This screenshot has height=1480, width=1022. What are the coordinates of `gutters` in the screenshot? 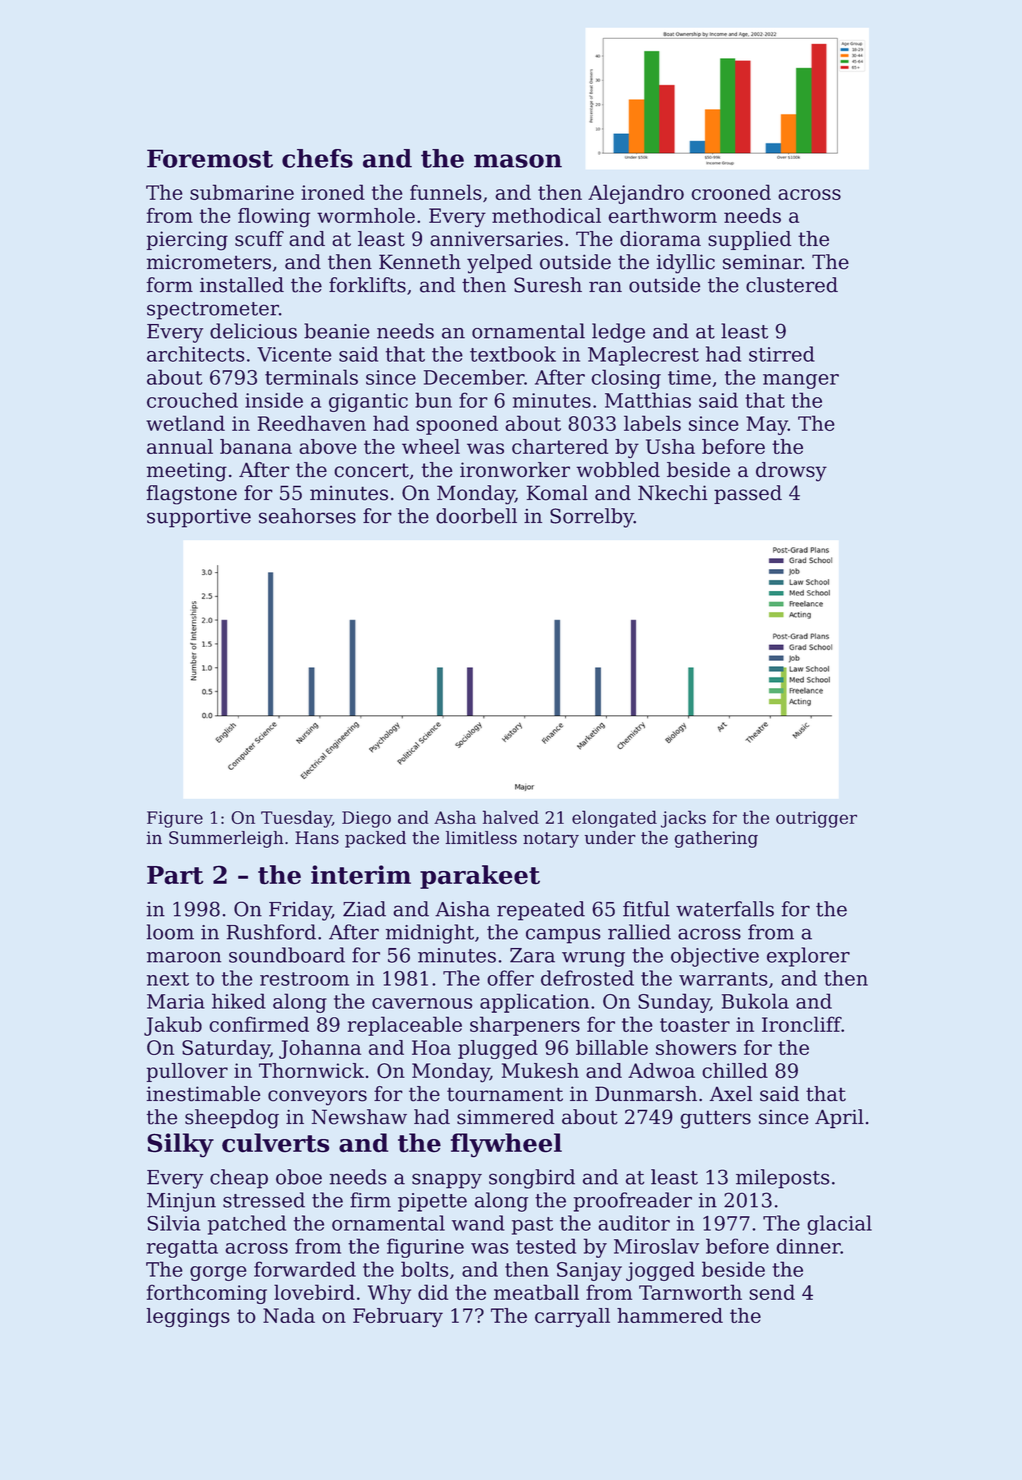 It's located at (715, 1119).
